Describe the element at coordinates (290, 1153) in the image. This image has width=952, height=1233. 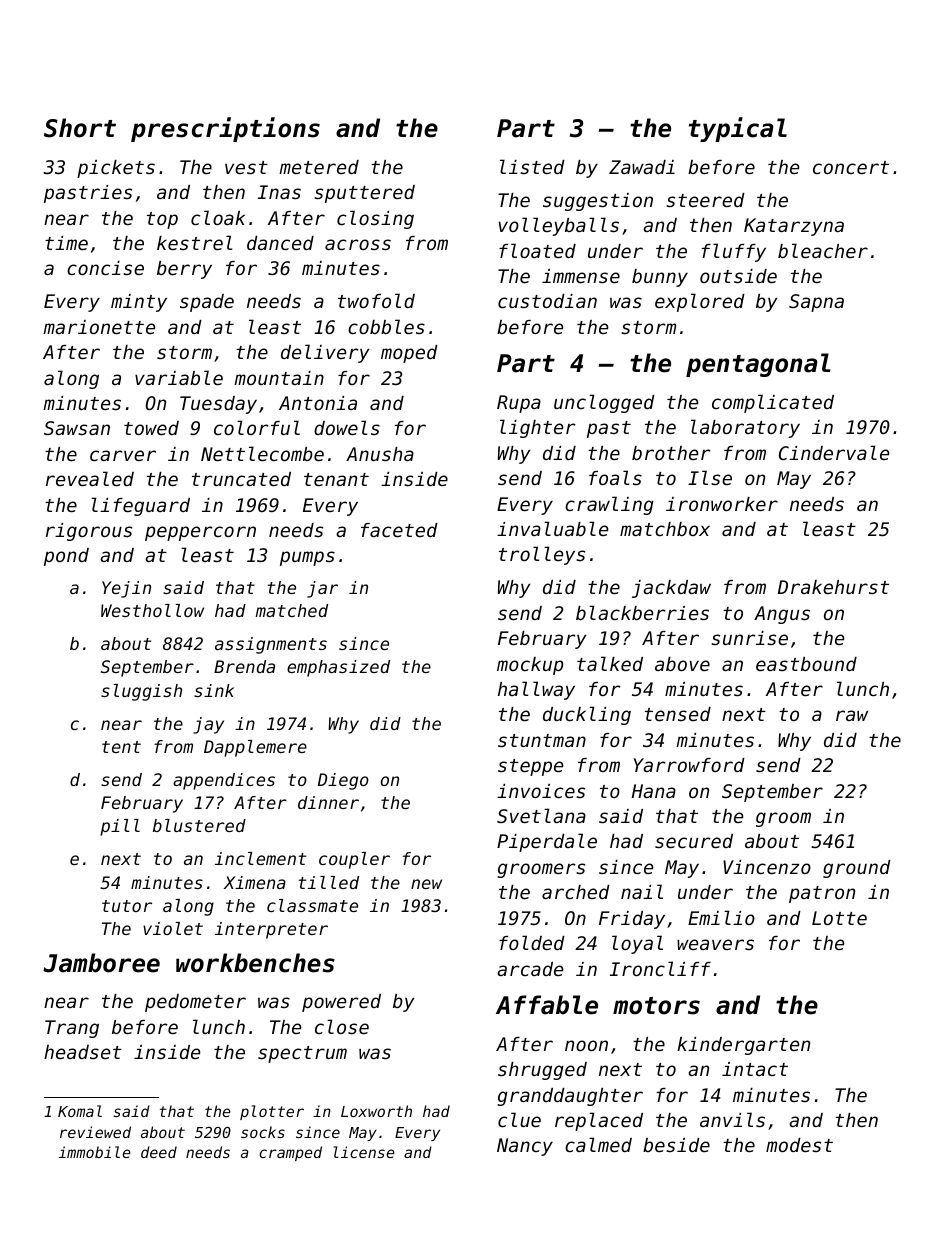
I see `cramped` at that location.
